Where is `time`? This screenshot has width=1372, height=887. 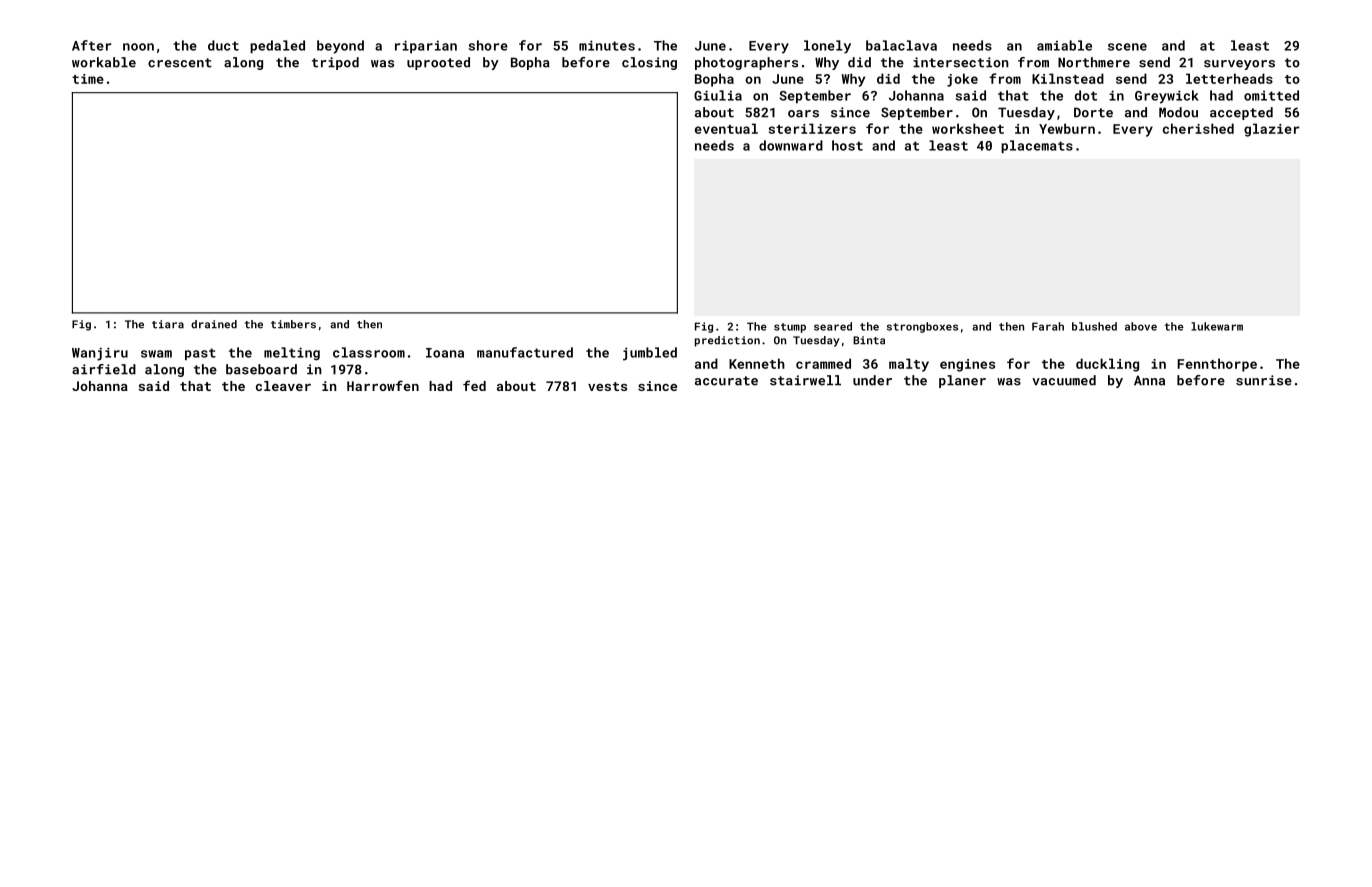 time is located at coordinates (88, 79).
